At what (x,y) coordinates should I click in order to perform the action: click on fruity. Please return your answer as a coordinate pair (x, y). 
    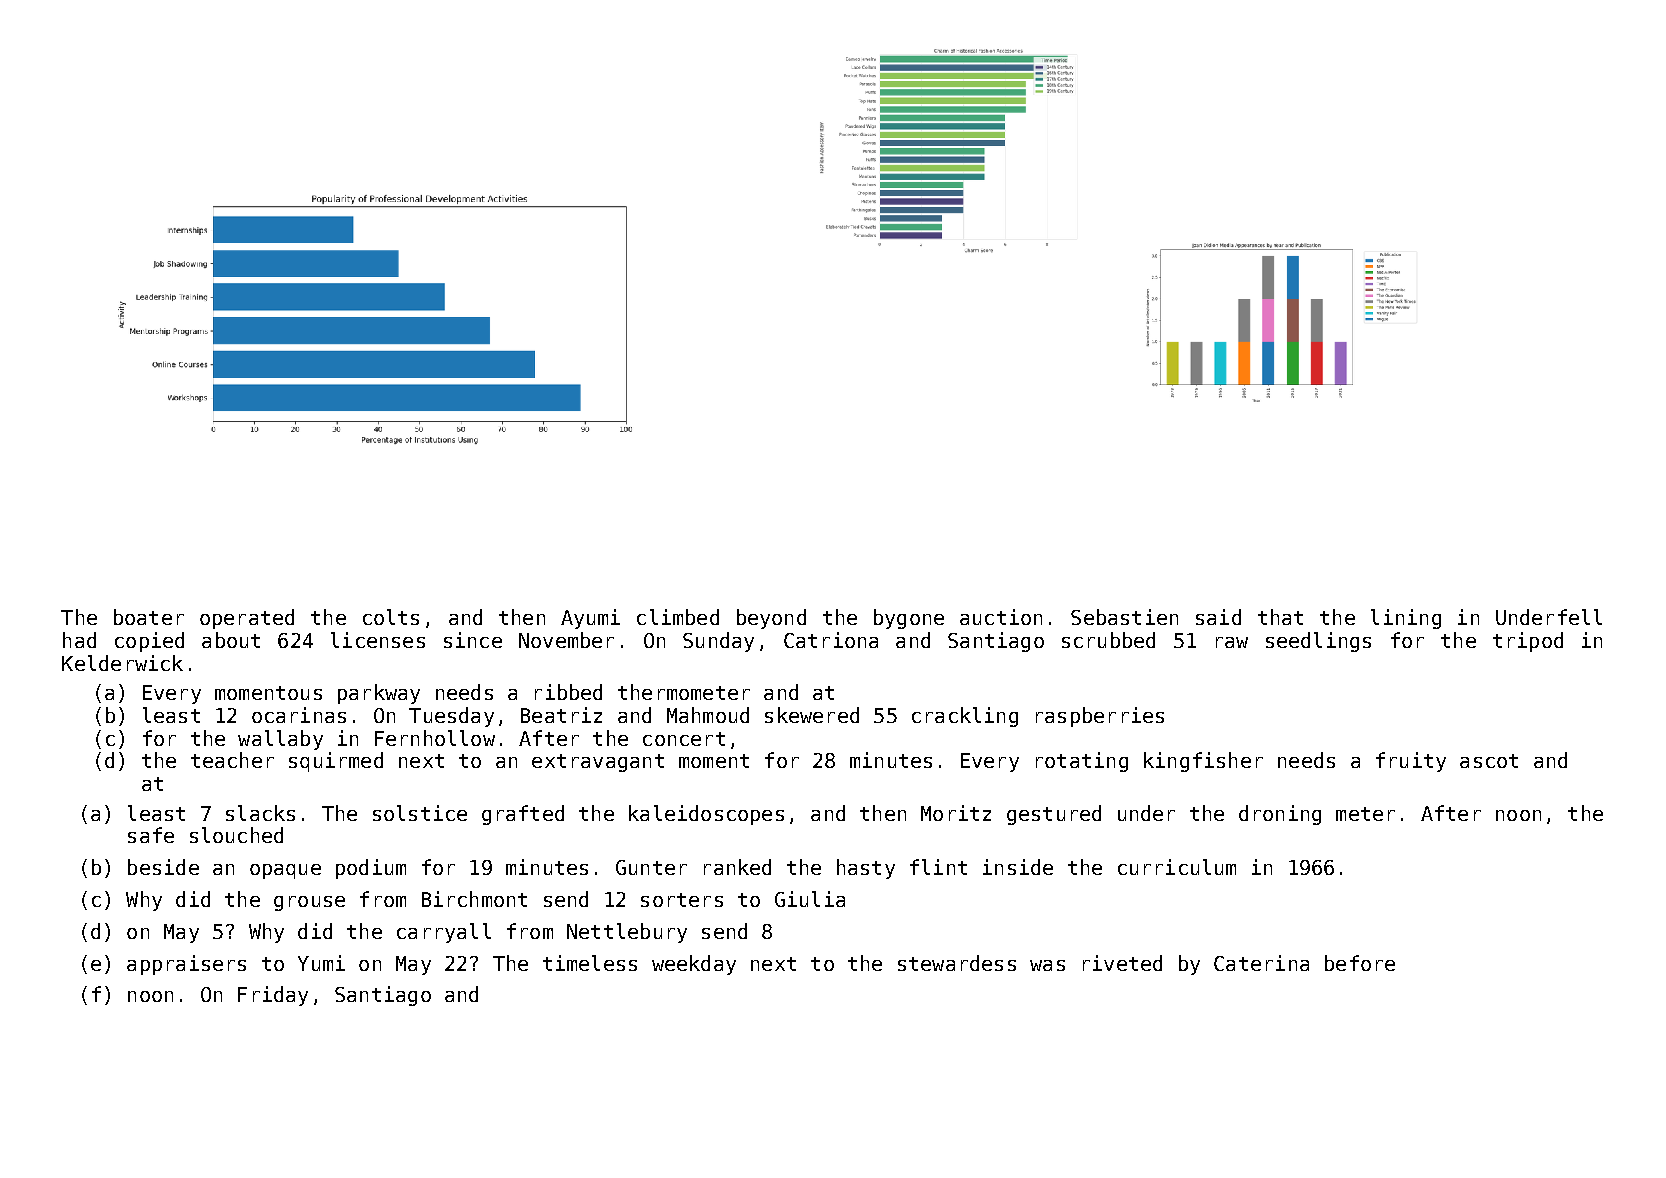
    Looking at the image, I should click on (1411, 762).
